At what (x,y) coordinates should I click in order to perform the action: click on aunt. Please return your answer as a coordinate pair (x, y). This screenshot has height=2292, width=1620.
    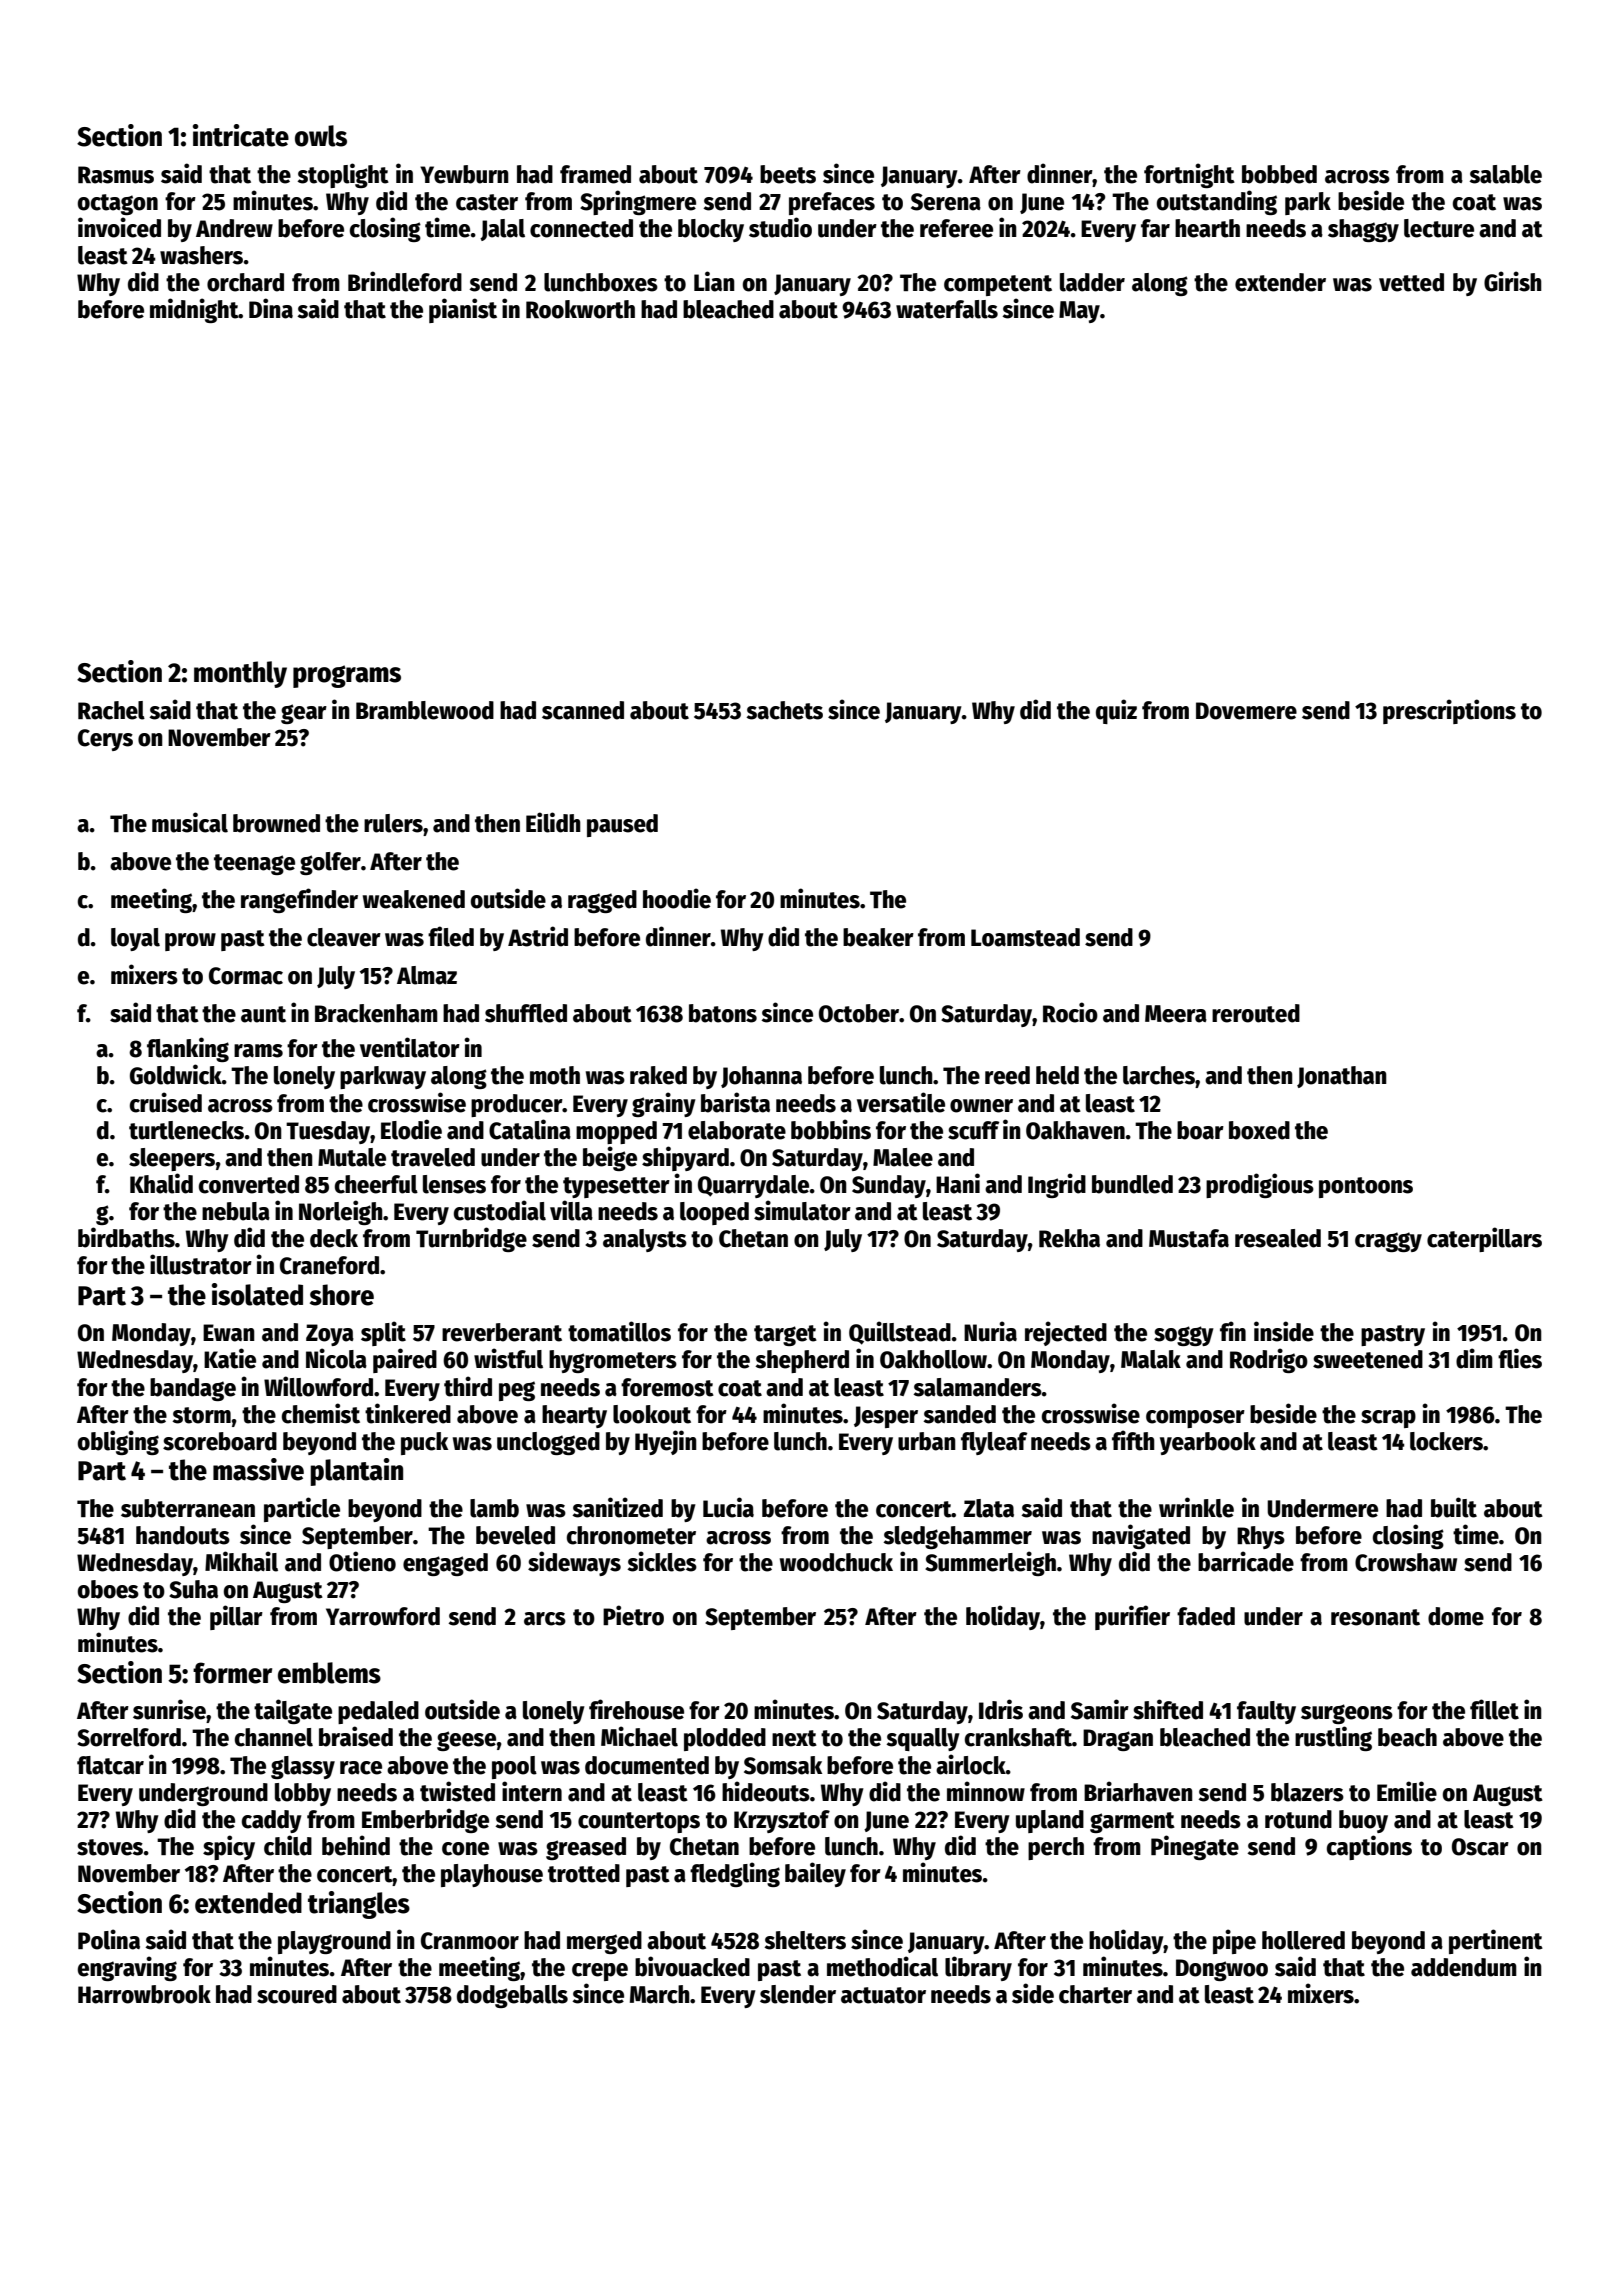
    Looking at the image, I should click on (263, 1014).
